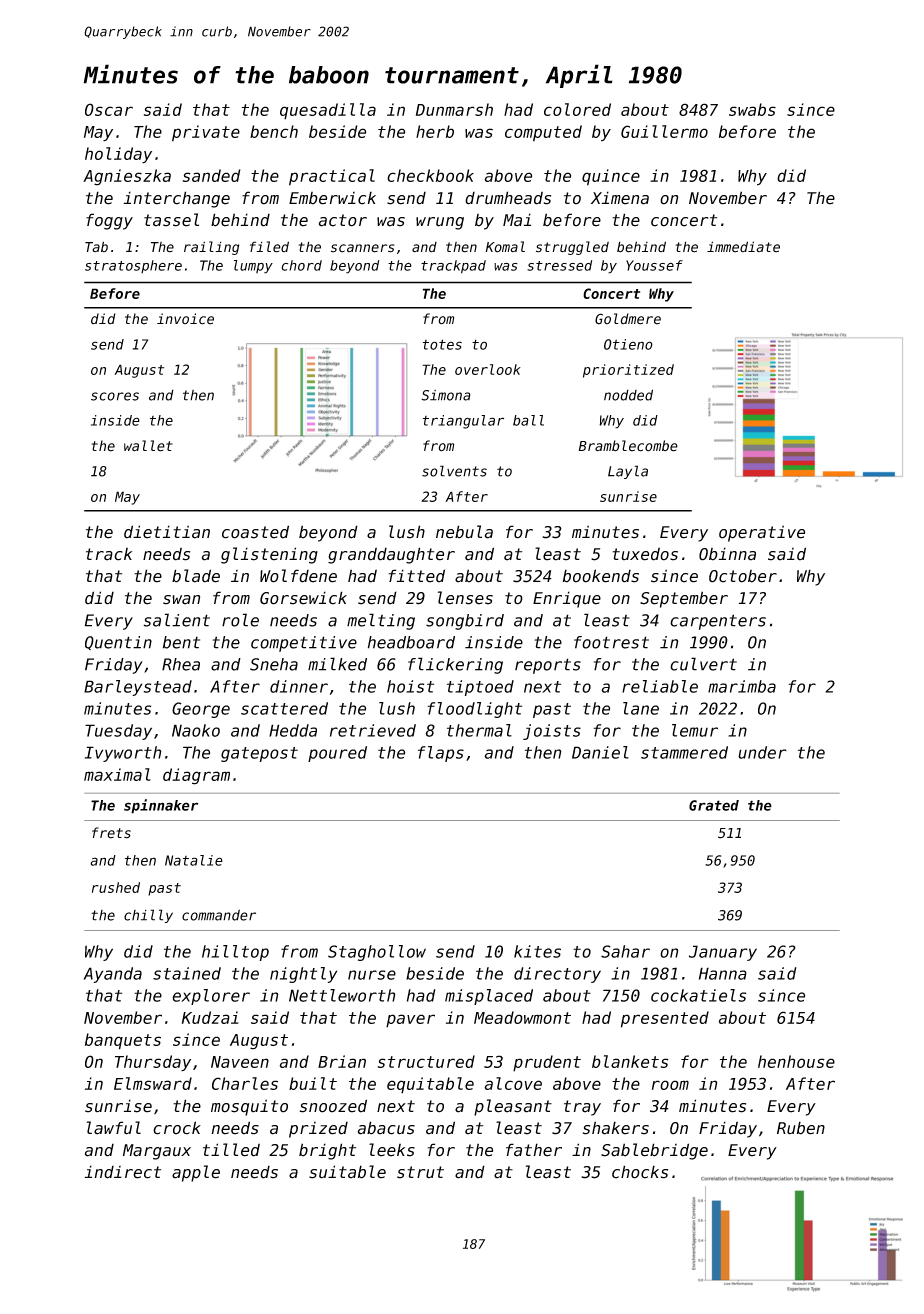  Describe the element at coordinates (534, 1150) in the document. I see `father` at that location.
